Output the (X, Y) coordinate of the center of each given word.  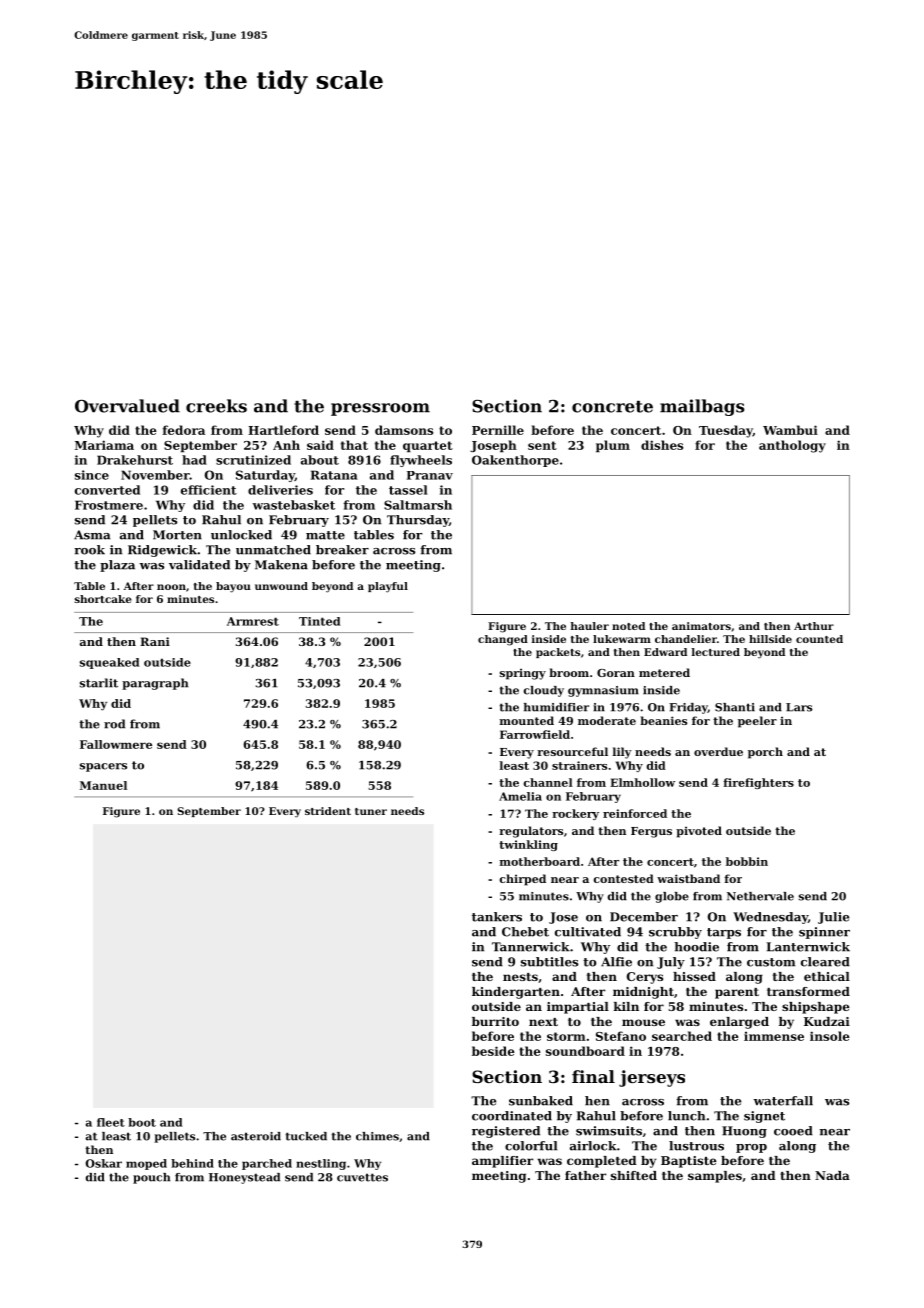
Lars (799, 707)
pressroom (380, 409)
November (155, 475)
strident (328, 811)
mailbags (702, 407)
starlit (99, 683)
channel (548, 782)
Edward (665, 652)
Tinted (319, 621)
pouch (151, 1178)
